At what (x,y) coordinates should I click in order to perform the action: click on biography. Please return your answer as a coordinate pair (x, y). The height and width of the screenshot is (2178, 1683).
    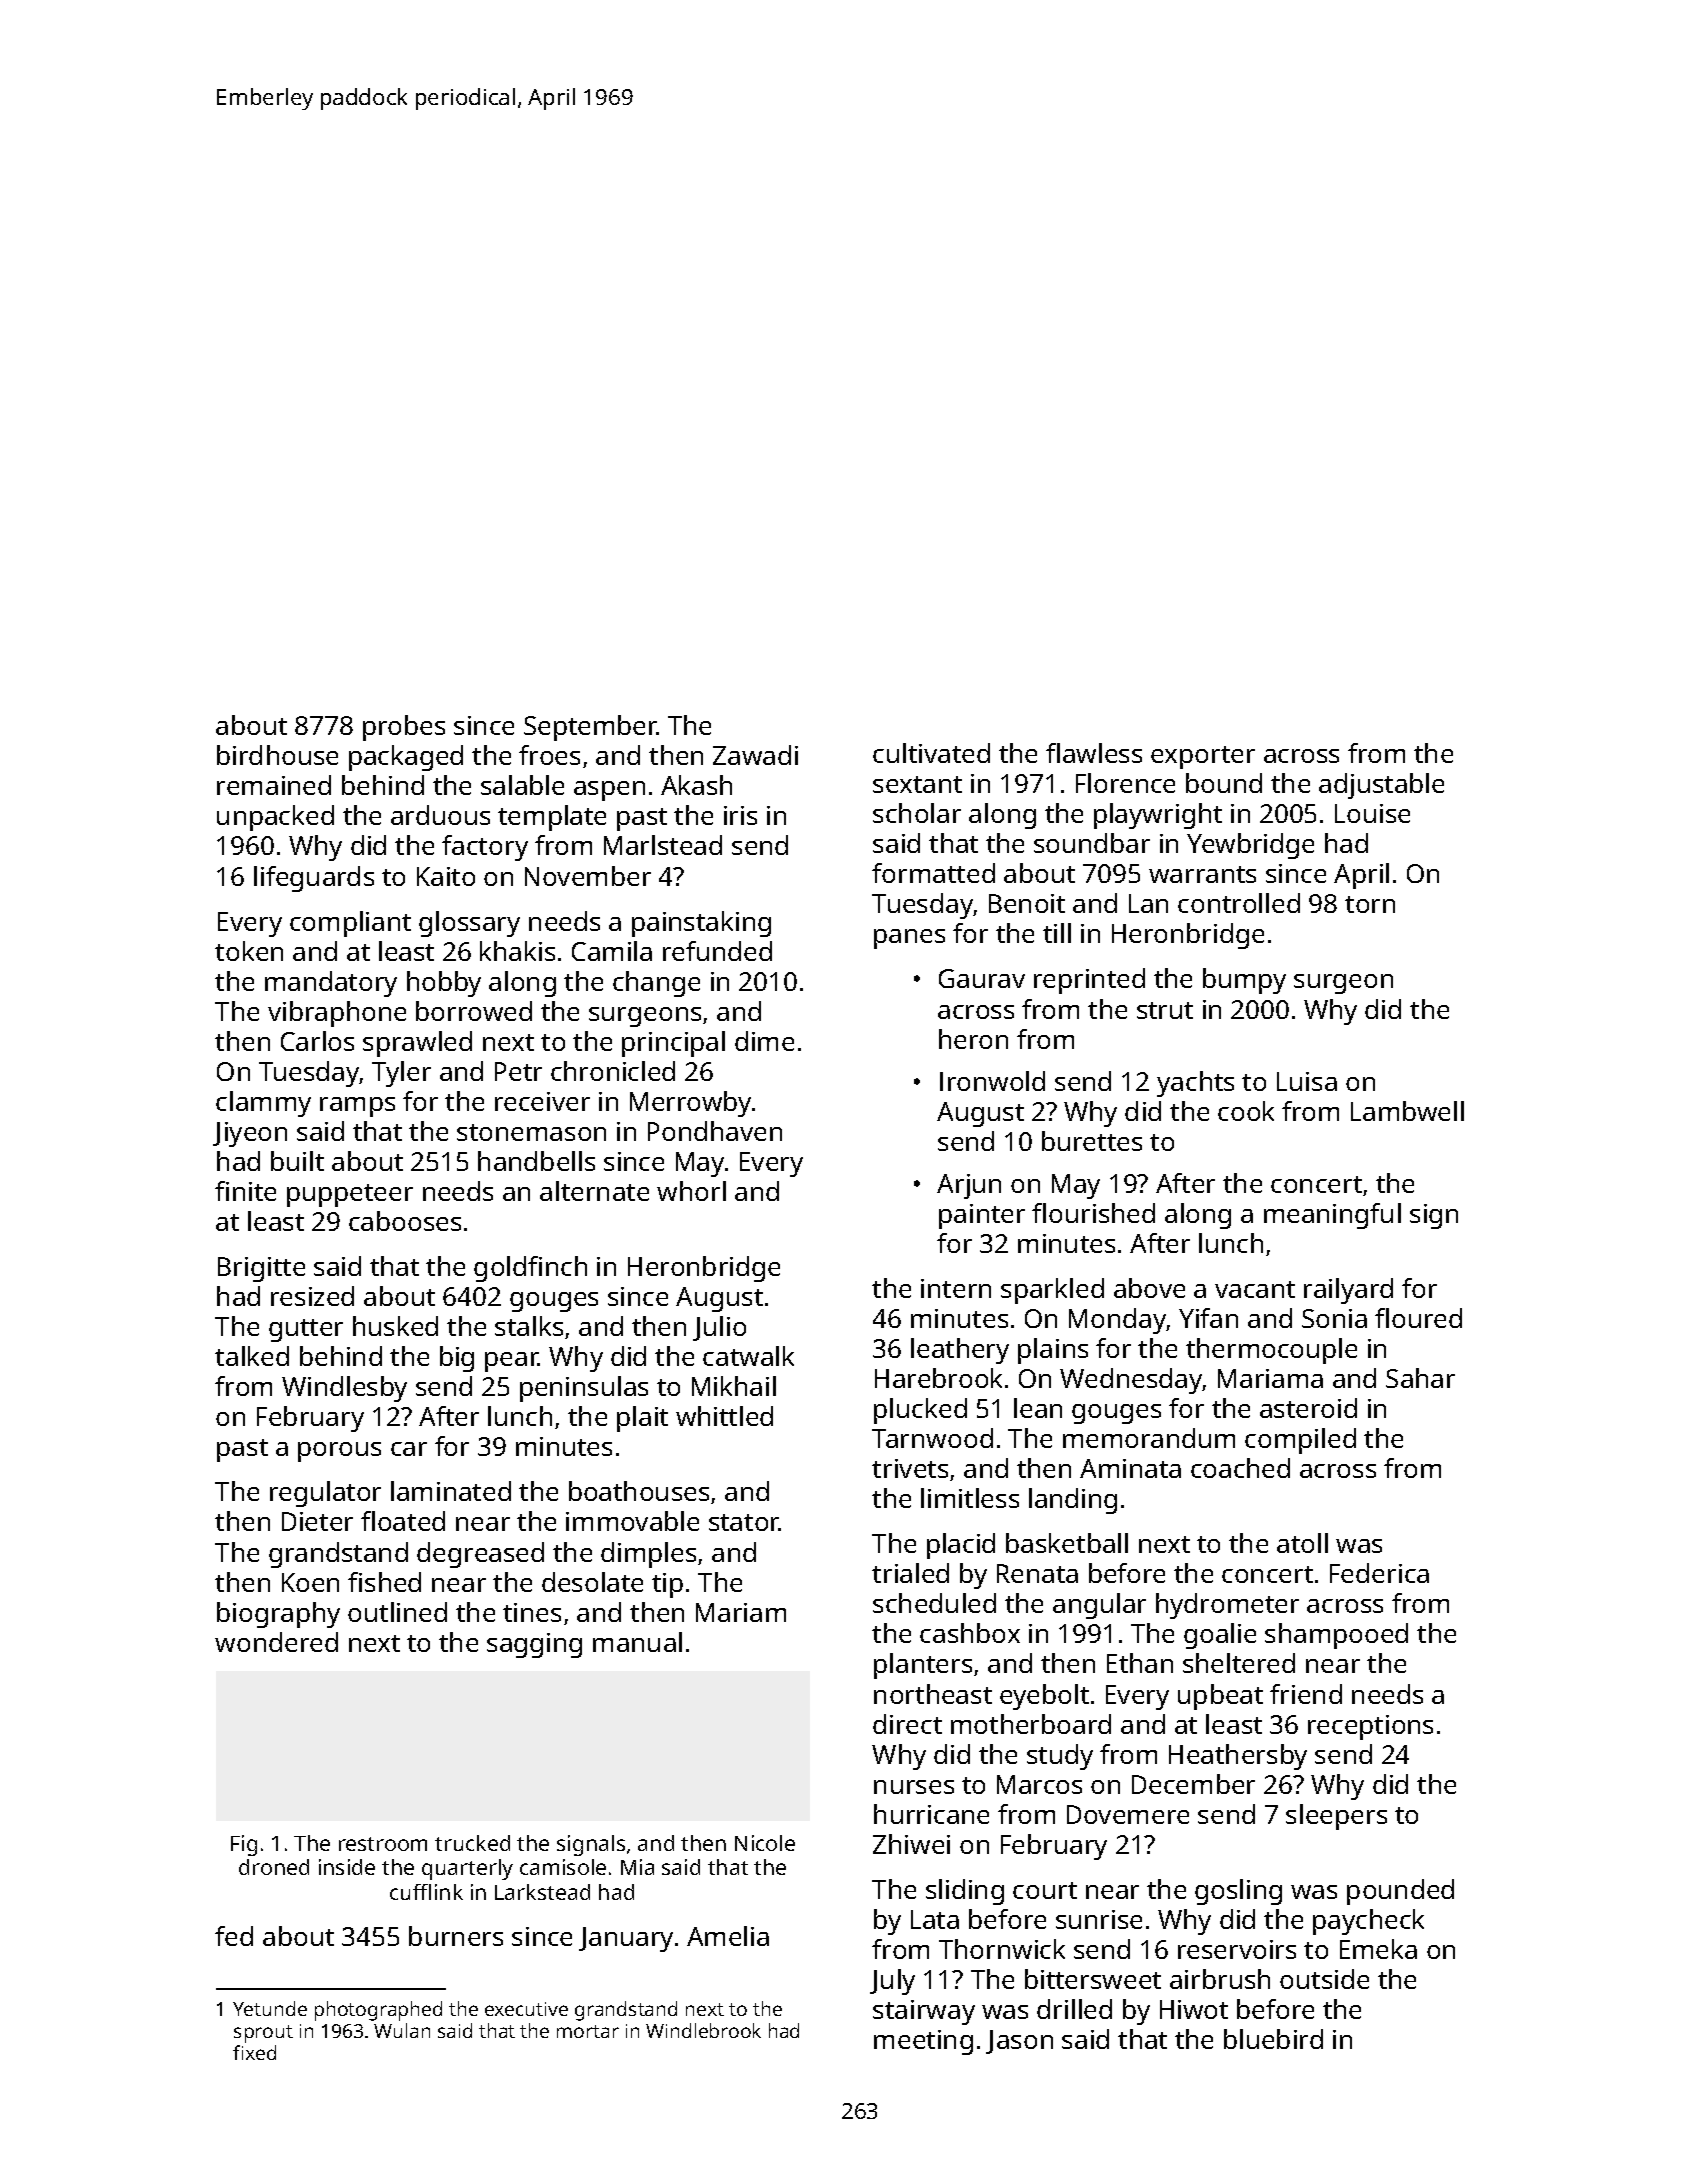
    Looking at the image, I should click on (278, 1615).
